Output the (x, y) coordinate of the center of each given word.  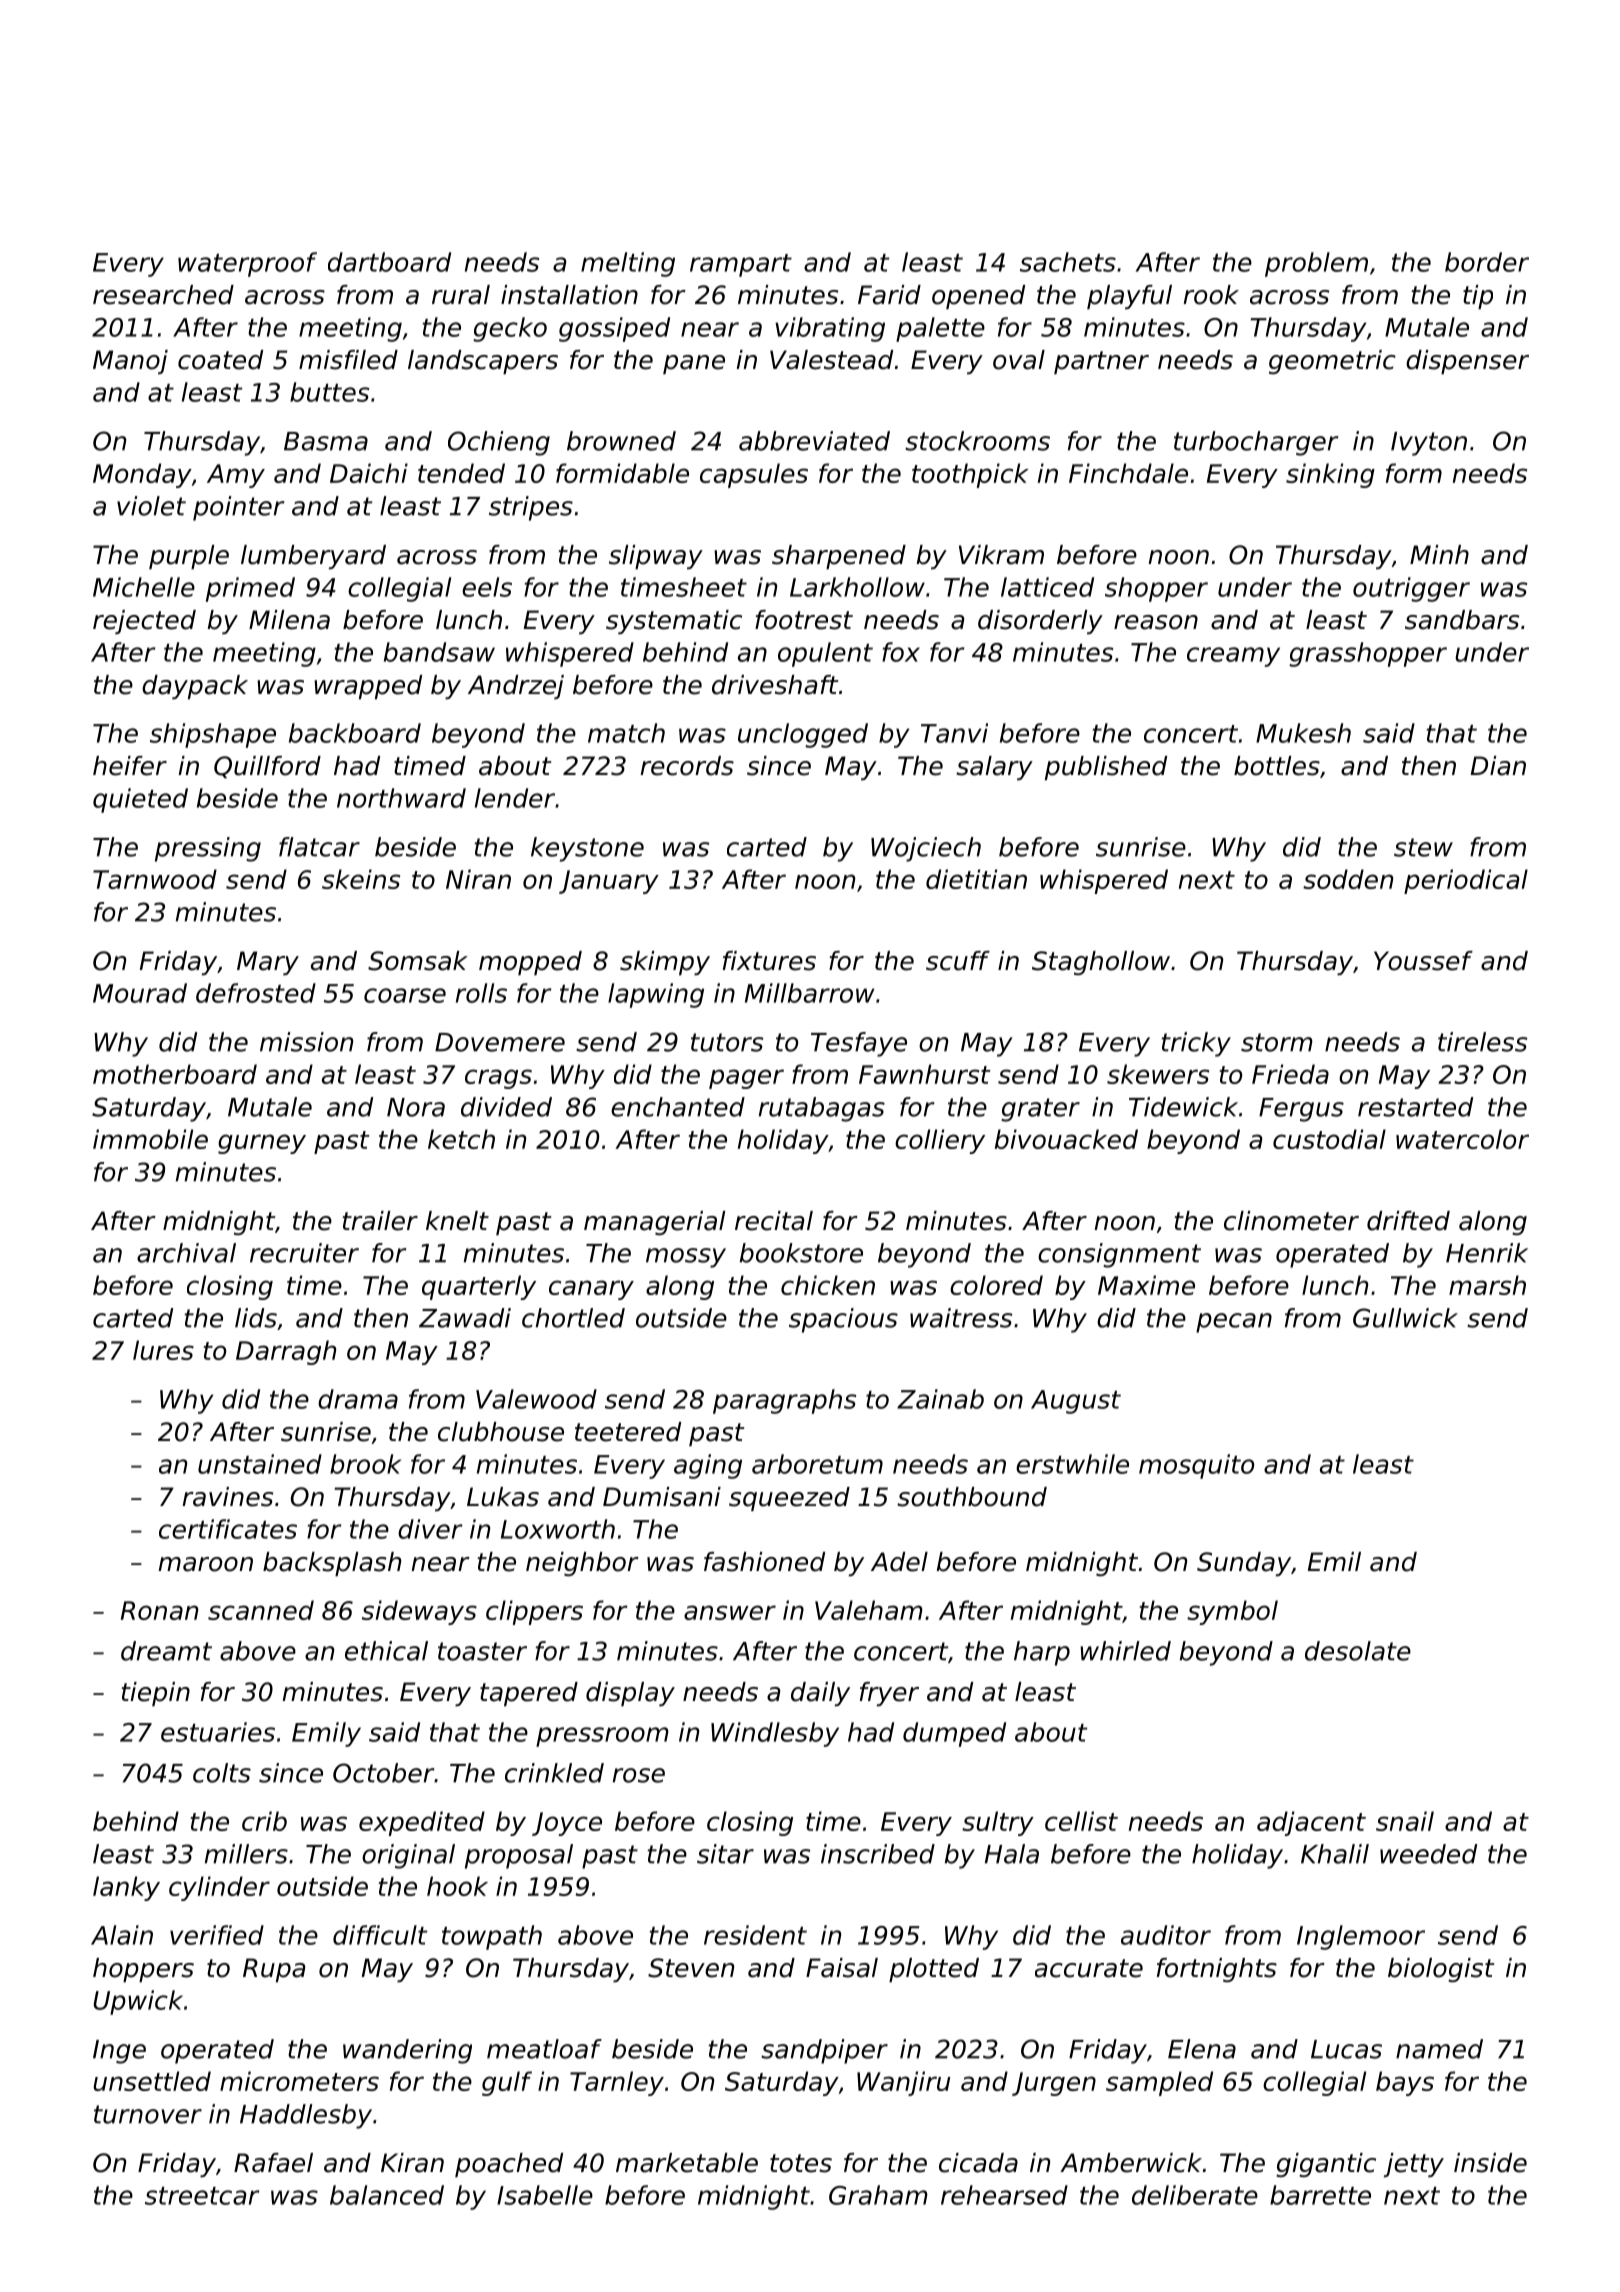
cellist (1081, 1821)
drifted (1408, 1221)
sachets (1068, 262)
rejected (144, 622)
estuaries (218, 1732)
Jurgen (1054, 2084)
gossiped (614, 329)
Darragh (286, 1352)
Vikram (1001, 555)
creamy (1233, 657)
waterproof (247, 264)
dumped (954, 1734)
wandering (407, 2051)
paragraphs (784, 1401)
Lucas (1346, 2049)
